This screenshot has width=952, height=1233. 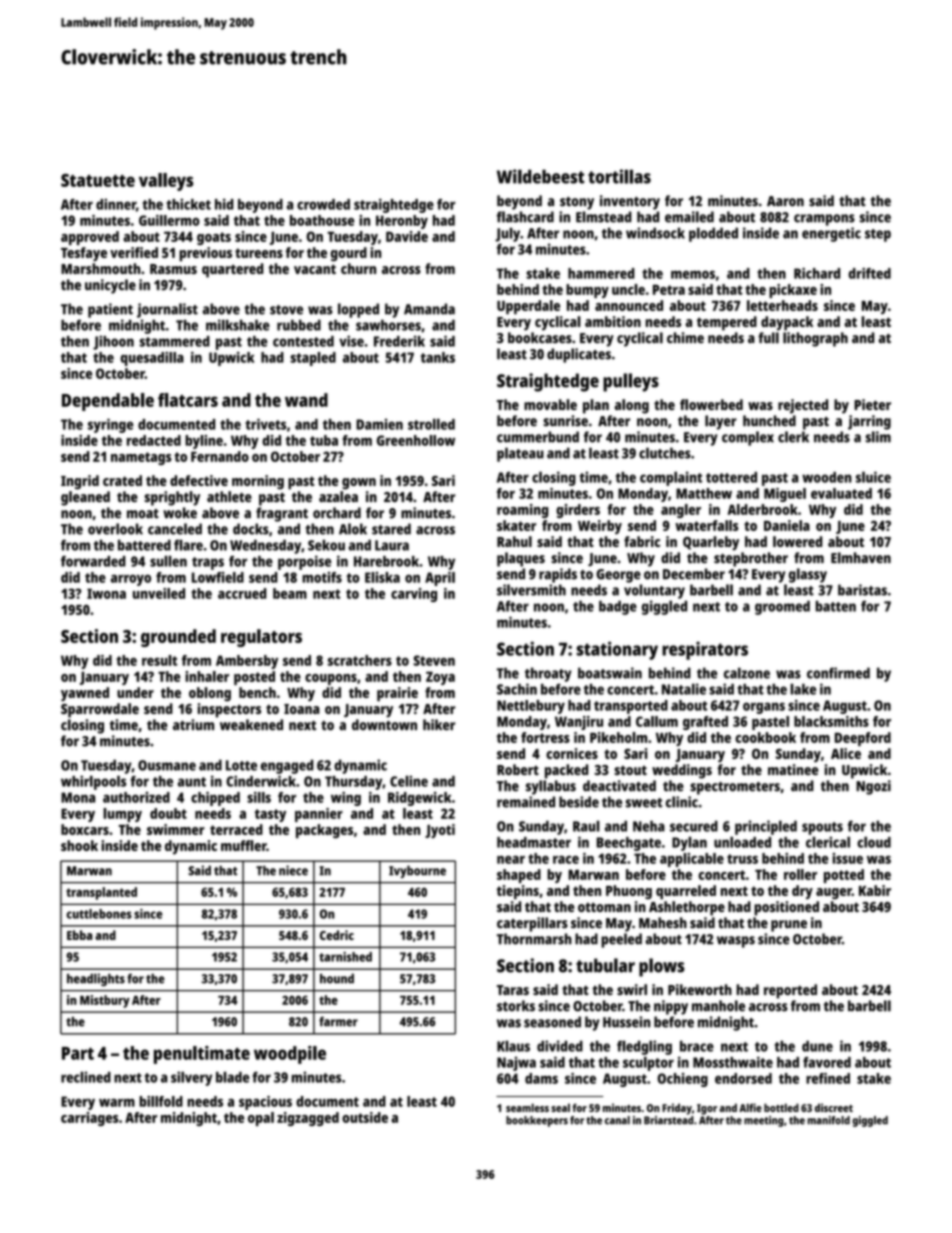 What do you see at coordinates (747, 673) in the screenshot?
I see `calzone` at bounding box center [747, 673].
